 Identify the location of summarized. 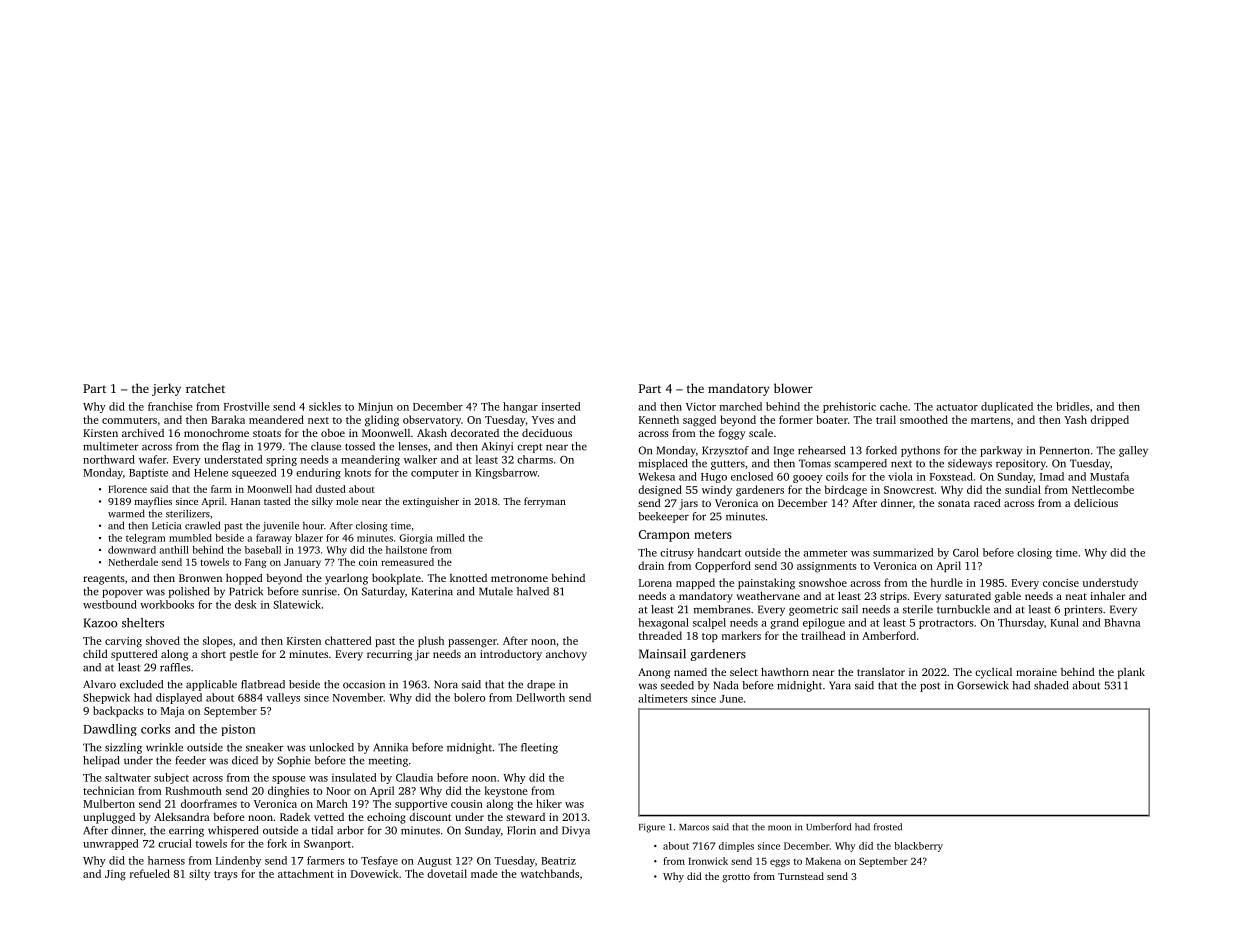
(903, 552).
